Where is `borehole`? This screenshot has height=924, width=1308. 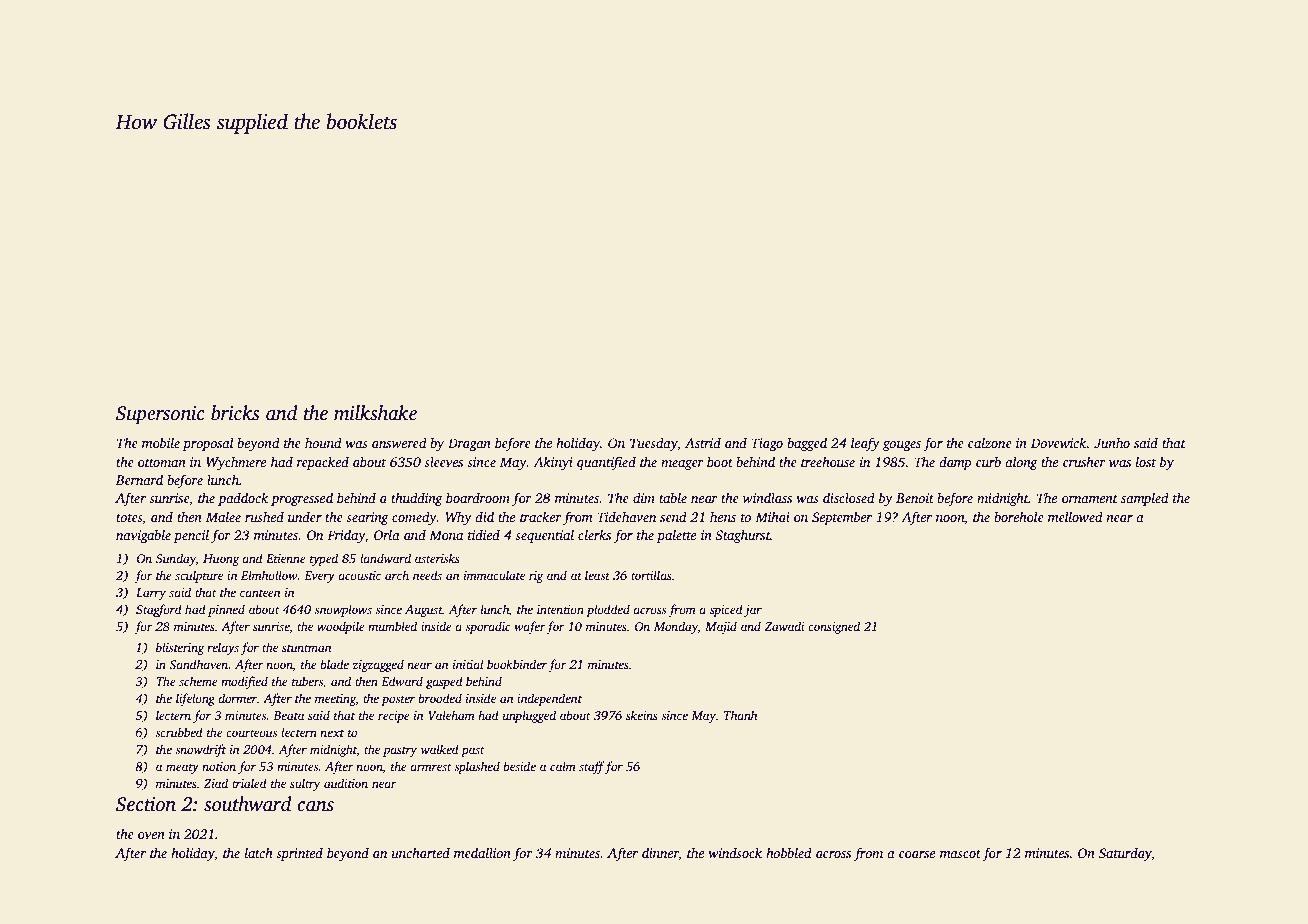
borehole is located at coordinates (1019, 516).
